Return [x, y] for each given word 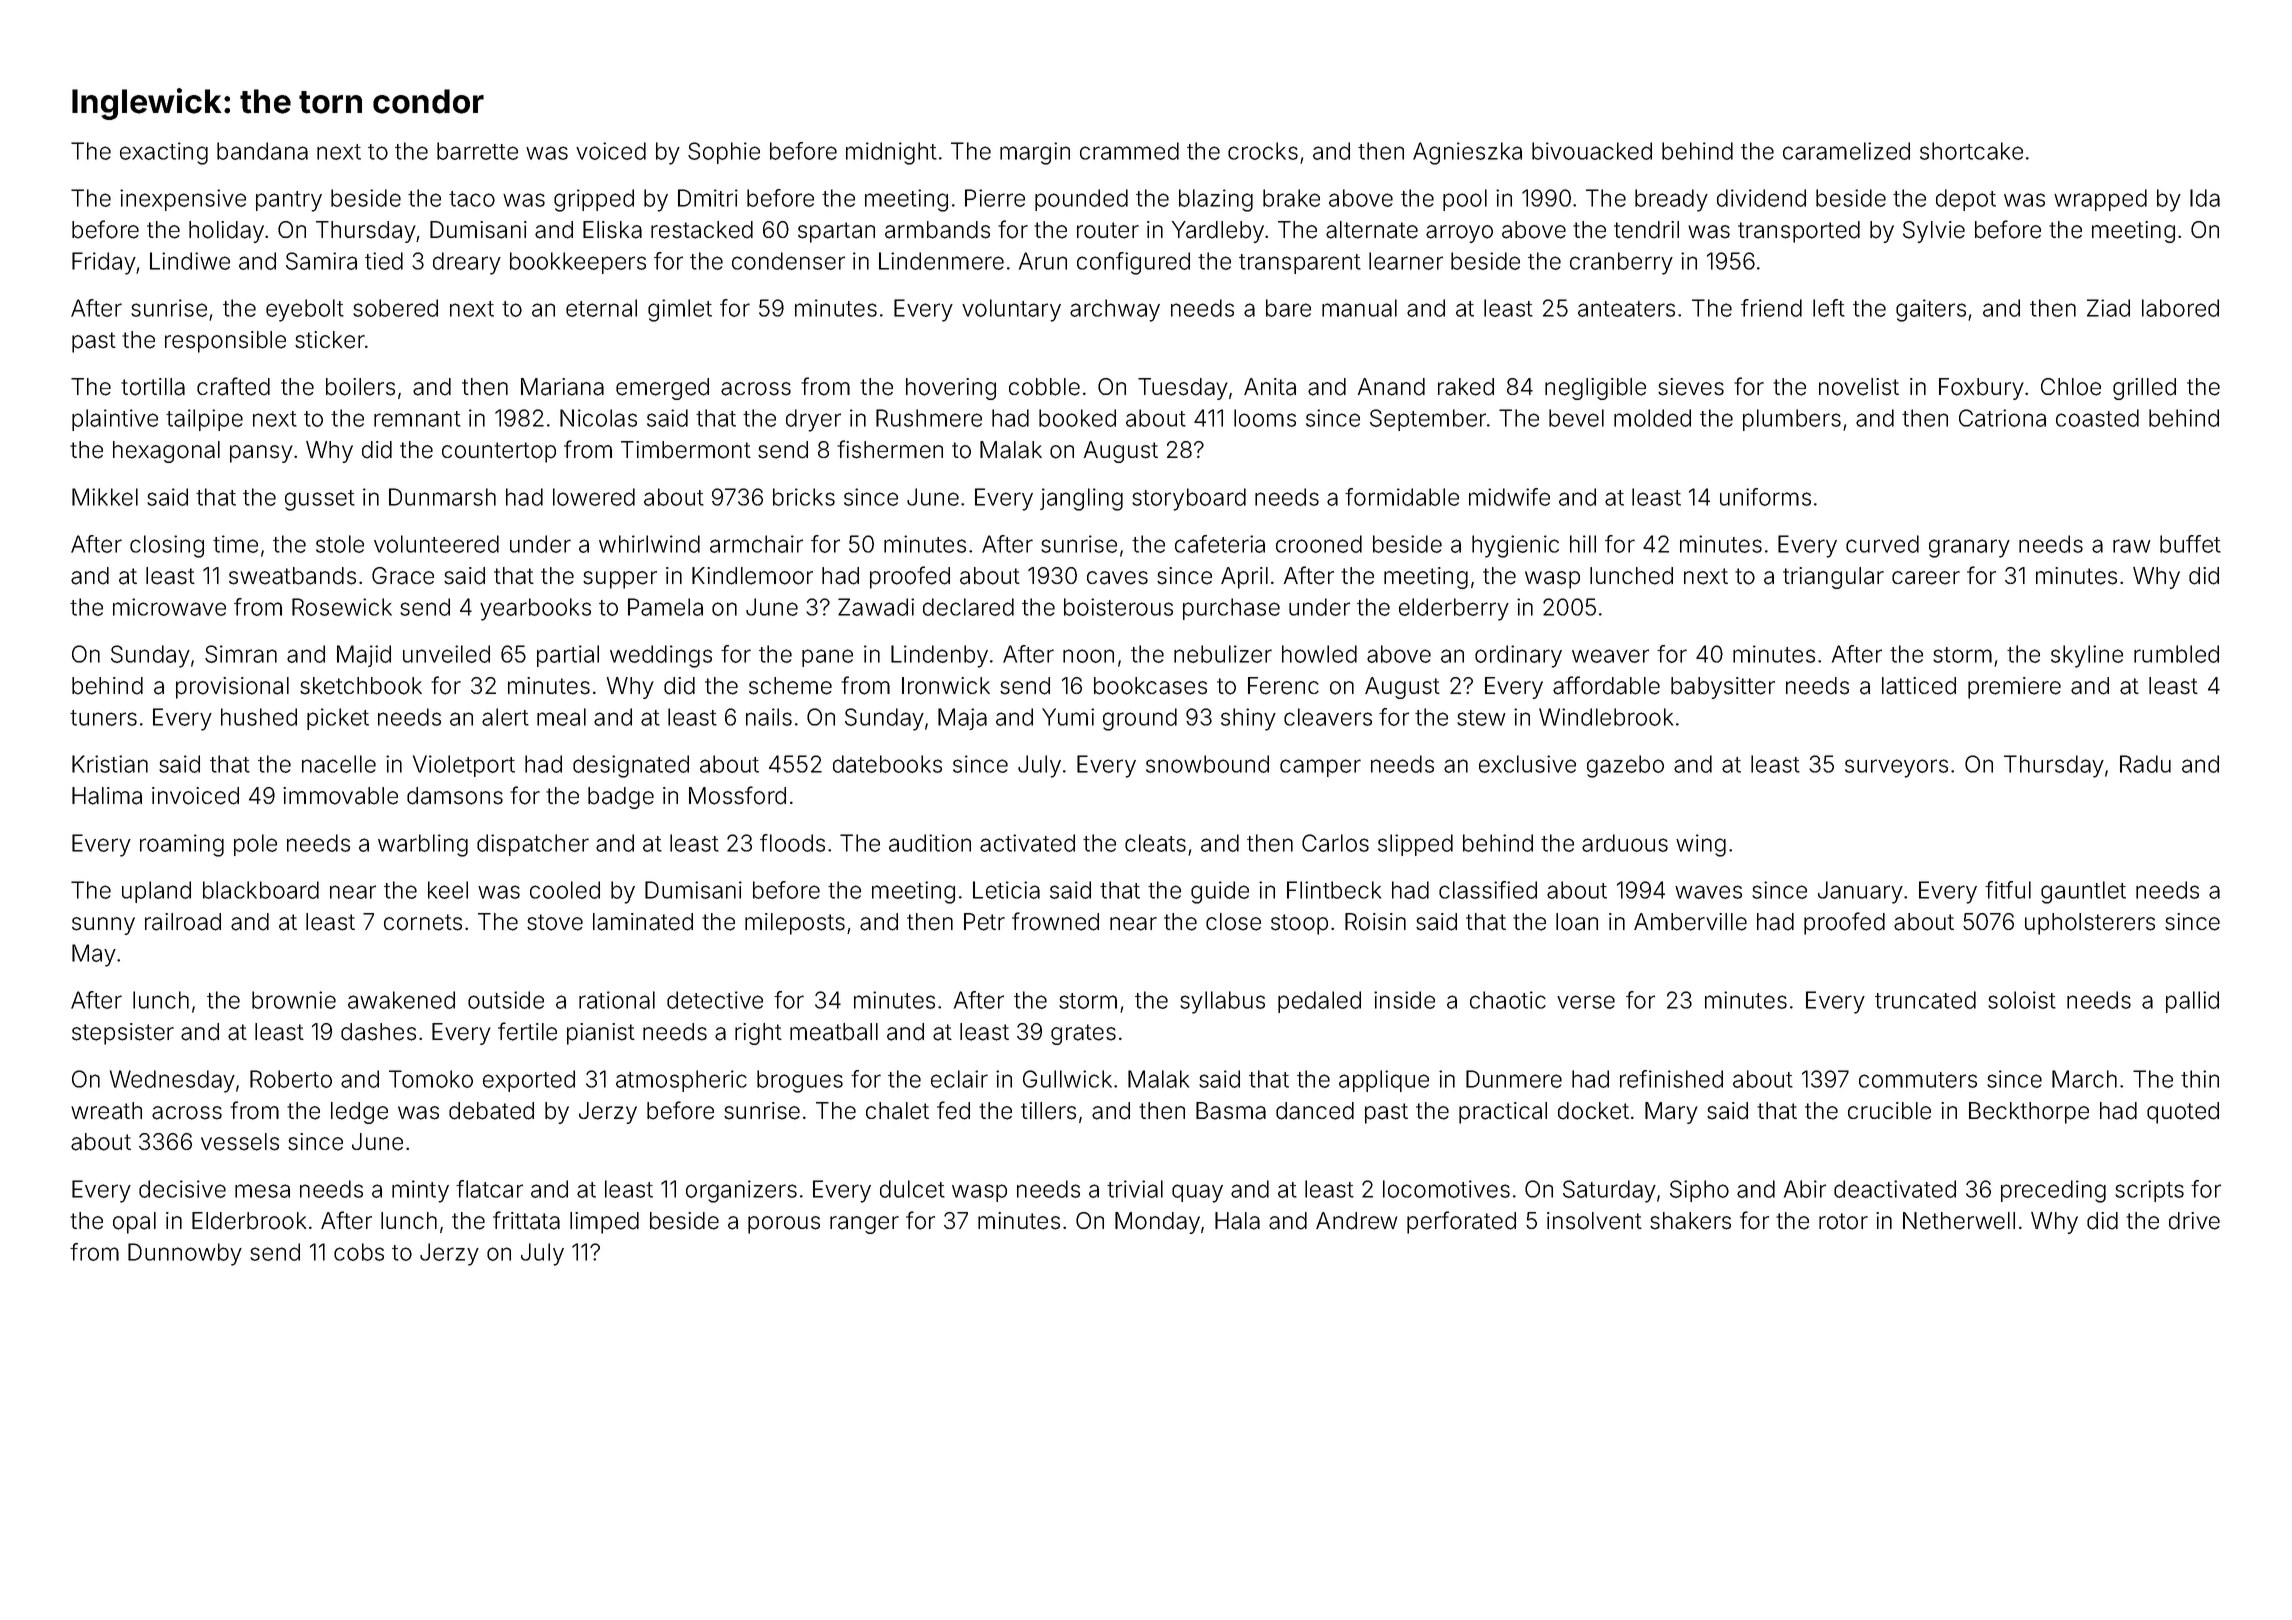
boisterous [1118, 607]
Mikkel [105, 497]
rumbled [2176, 654]
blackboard [261, 890]
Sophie [724, 153]
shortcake [1971, 151]
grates [1083, 1034]
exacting [164, 153]
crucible [1889, 1111]
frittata [526, 1220]
